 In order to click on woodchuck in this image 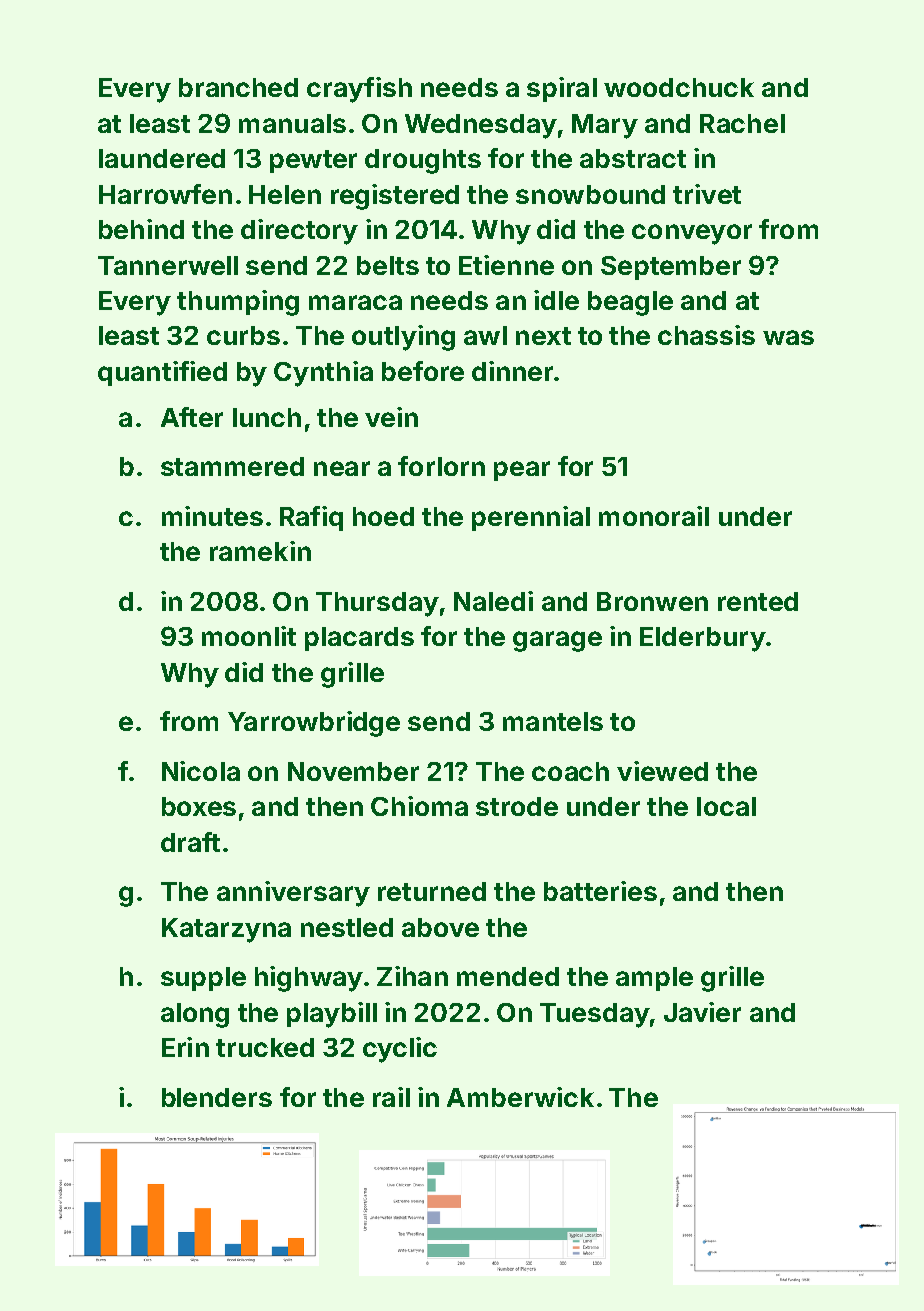, I will do `click(679, 87)`.
